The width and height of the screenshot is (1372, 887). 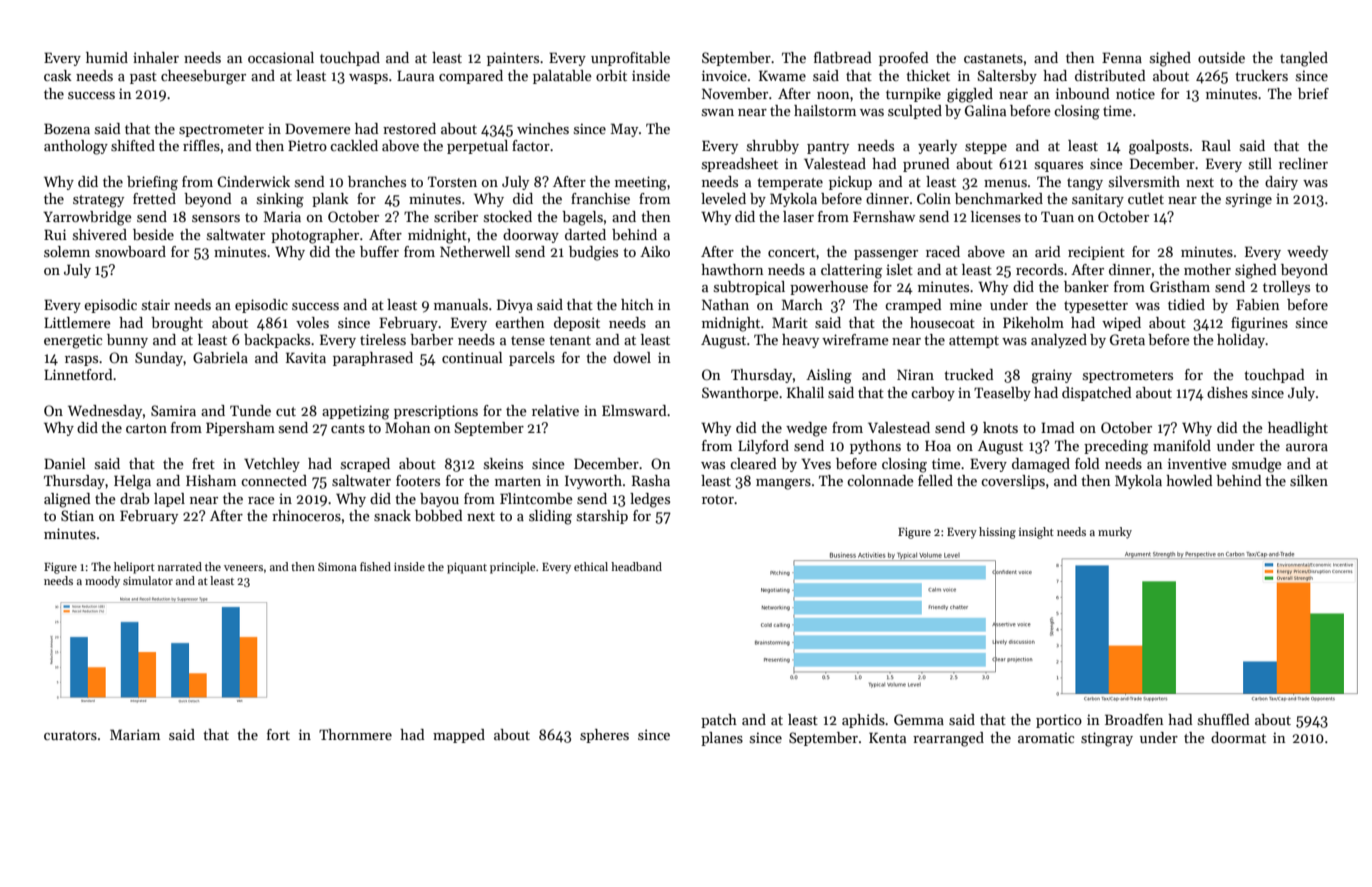 I want to click on castanets, so click(x=993, y=58).
